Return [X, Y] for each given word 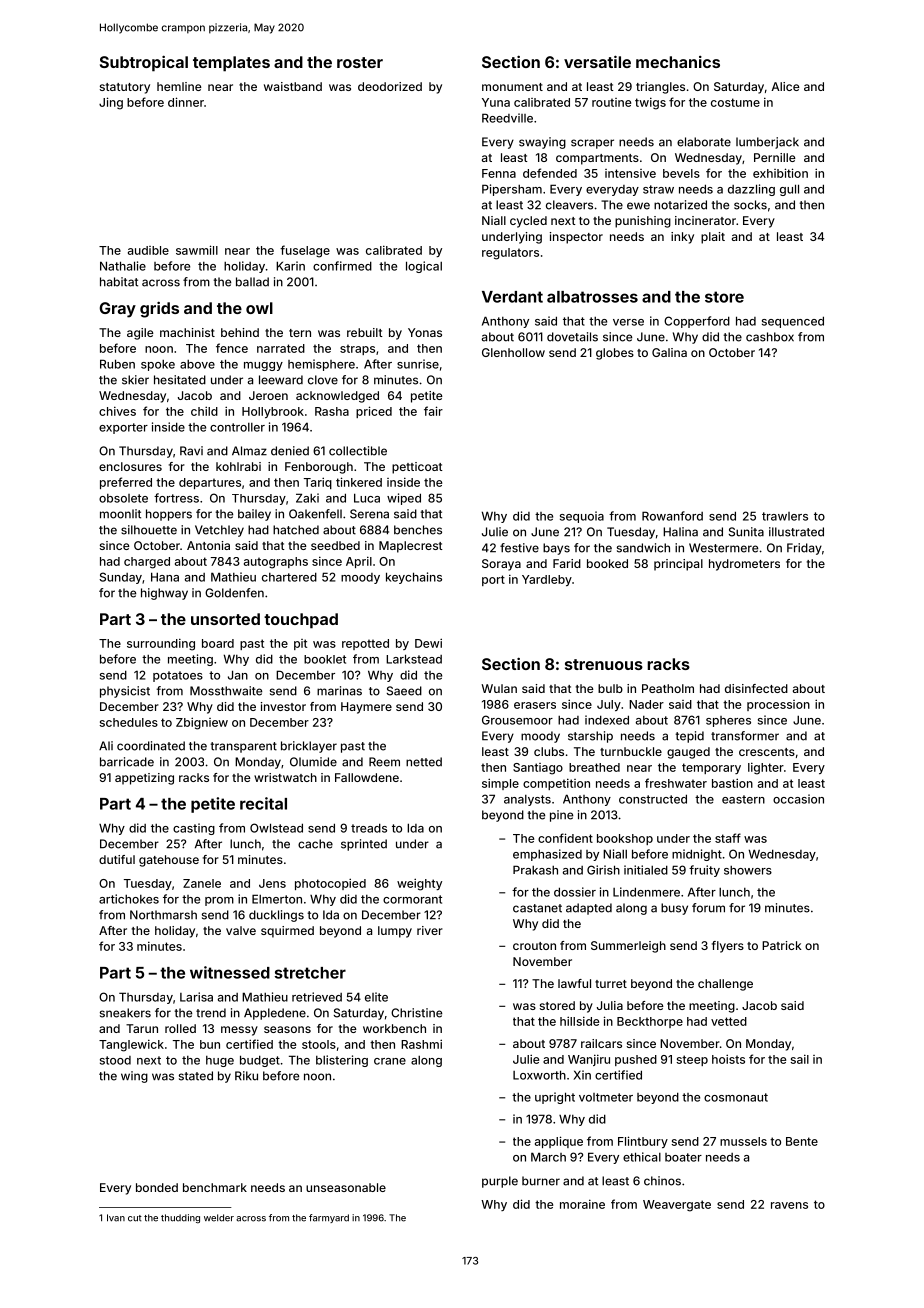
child [204, 411]
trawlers [785, 516]
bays [556, 549]
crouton [534, 946]
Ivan [116, 1218]
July [609, 705]
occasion [798, 799]
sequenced [793, 322]
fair [433, 411]
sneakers [125, 1013]
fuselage [305, 251]
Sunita [746, 532]
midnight [697, 855]
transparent [243, 747]
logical [424, 267]
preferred [126, 483]
